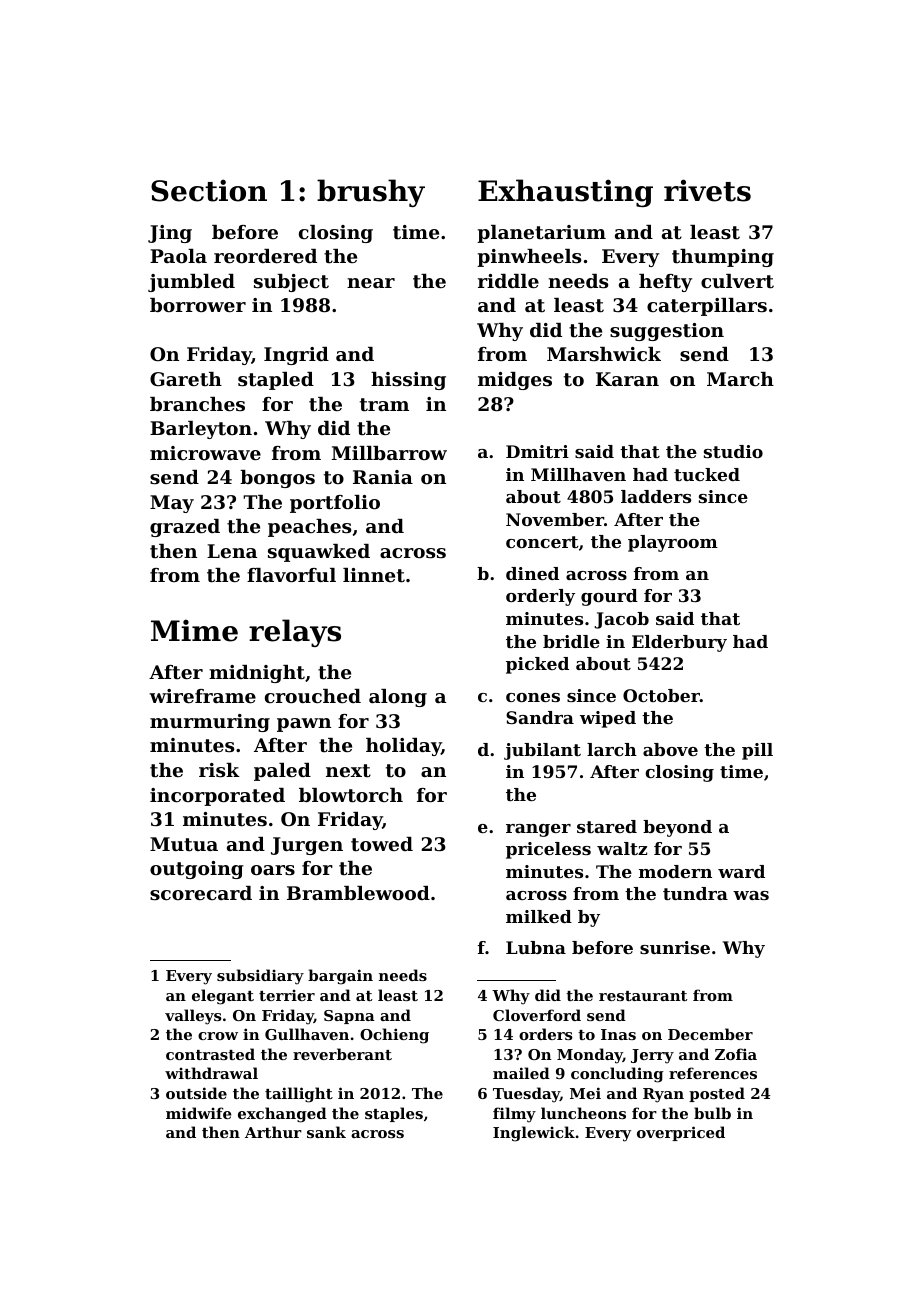  Describe the element at coordinates (670, 749) in the image. I see `above` at that location.
